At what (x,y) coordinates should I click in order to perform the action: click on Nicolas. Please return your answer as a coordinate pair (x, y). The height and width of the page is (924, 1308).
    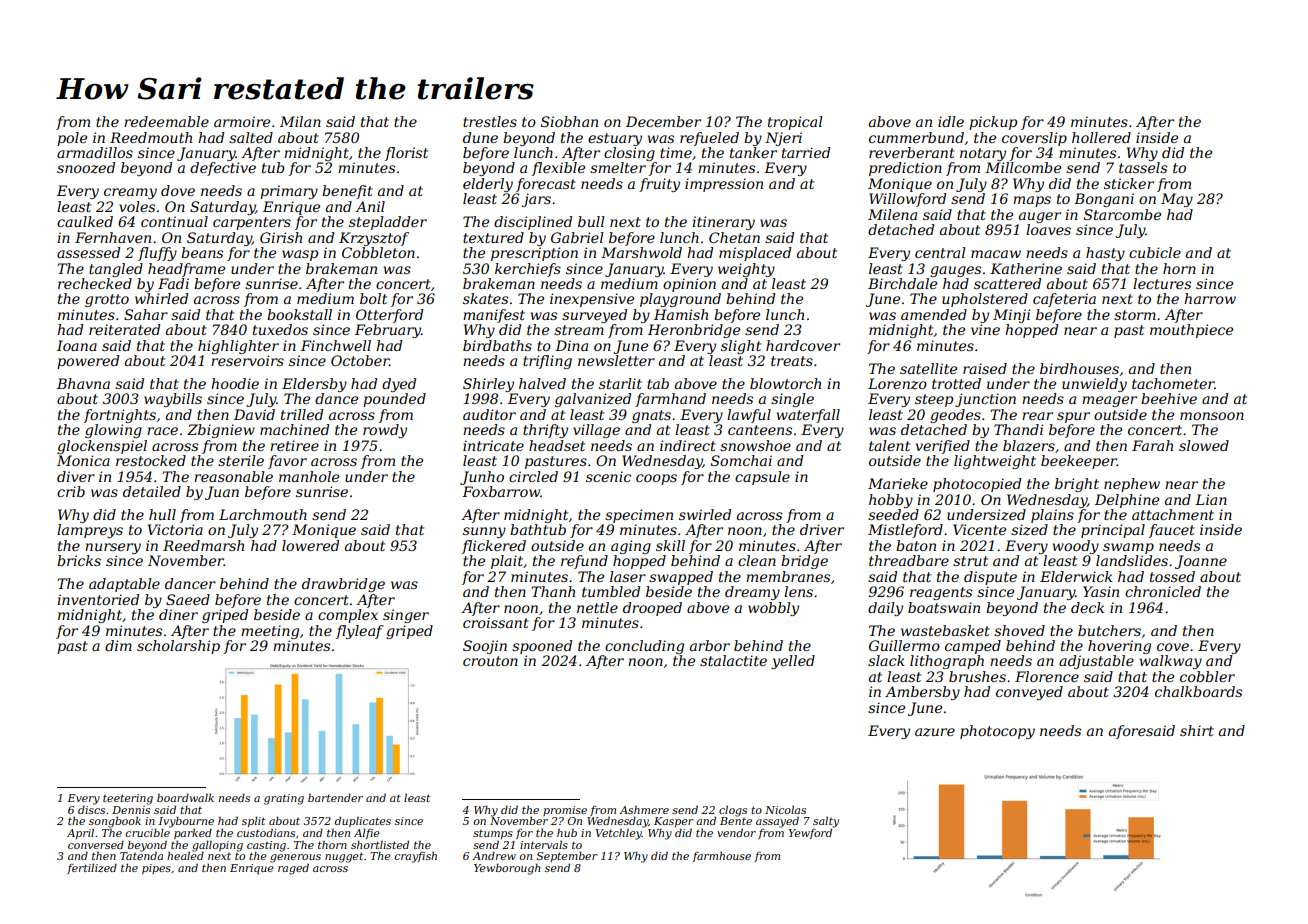
    Looking at the image, I should click on (785, 810).
